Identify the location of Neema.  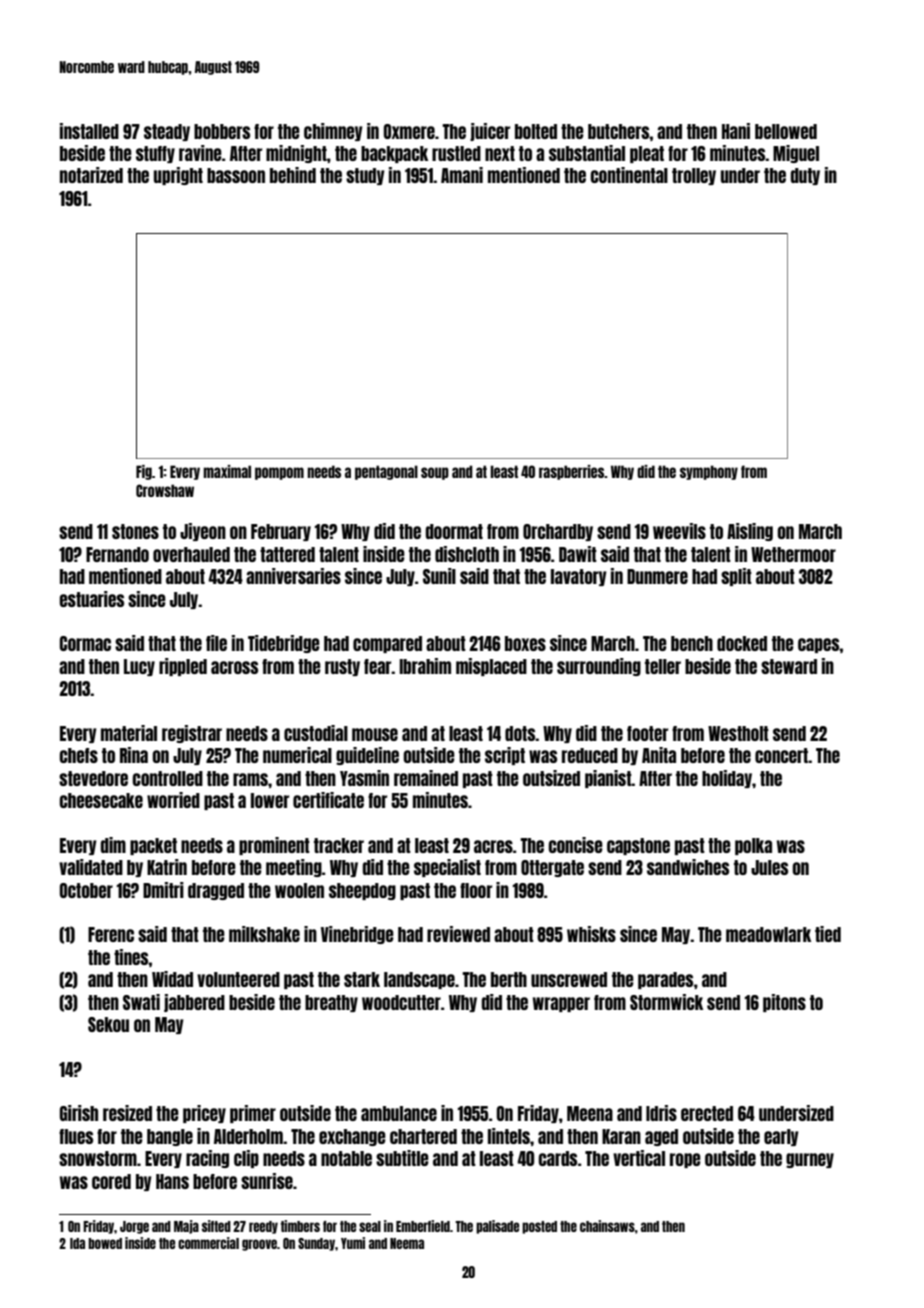
(407, 1243).
